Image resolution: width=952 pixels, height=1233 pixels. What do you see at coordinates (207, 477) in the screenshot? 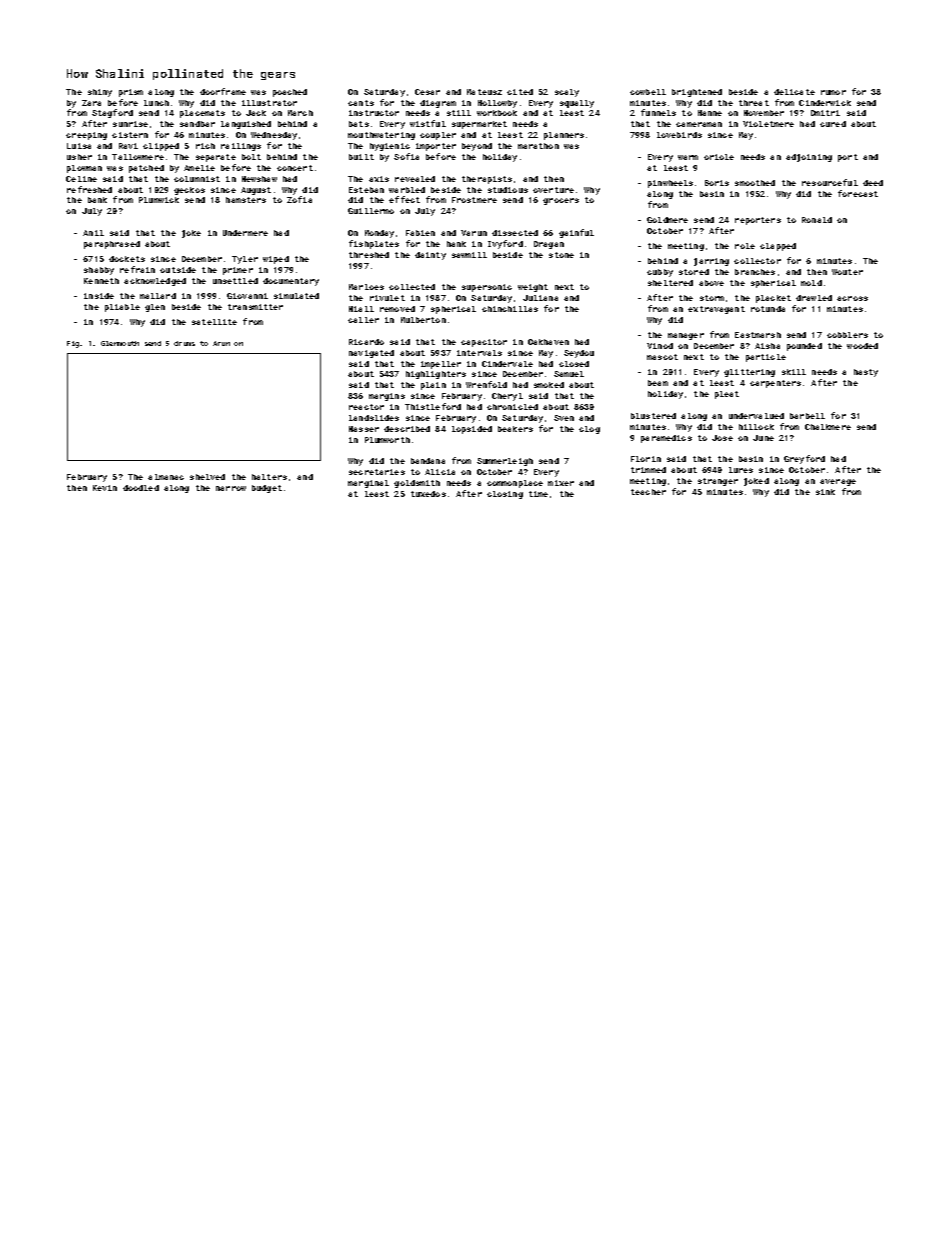
I see `shelved` at bounding box center [207, 477].
